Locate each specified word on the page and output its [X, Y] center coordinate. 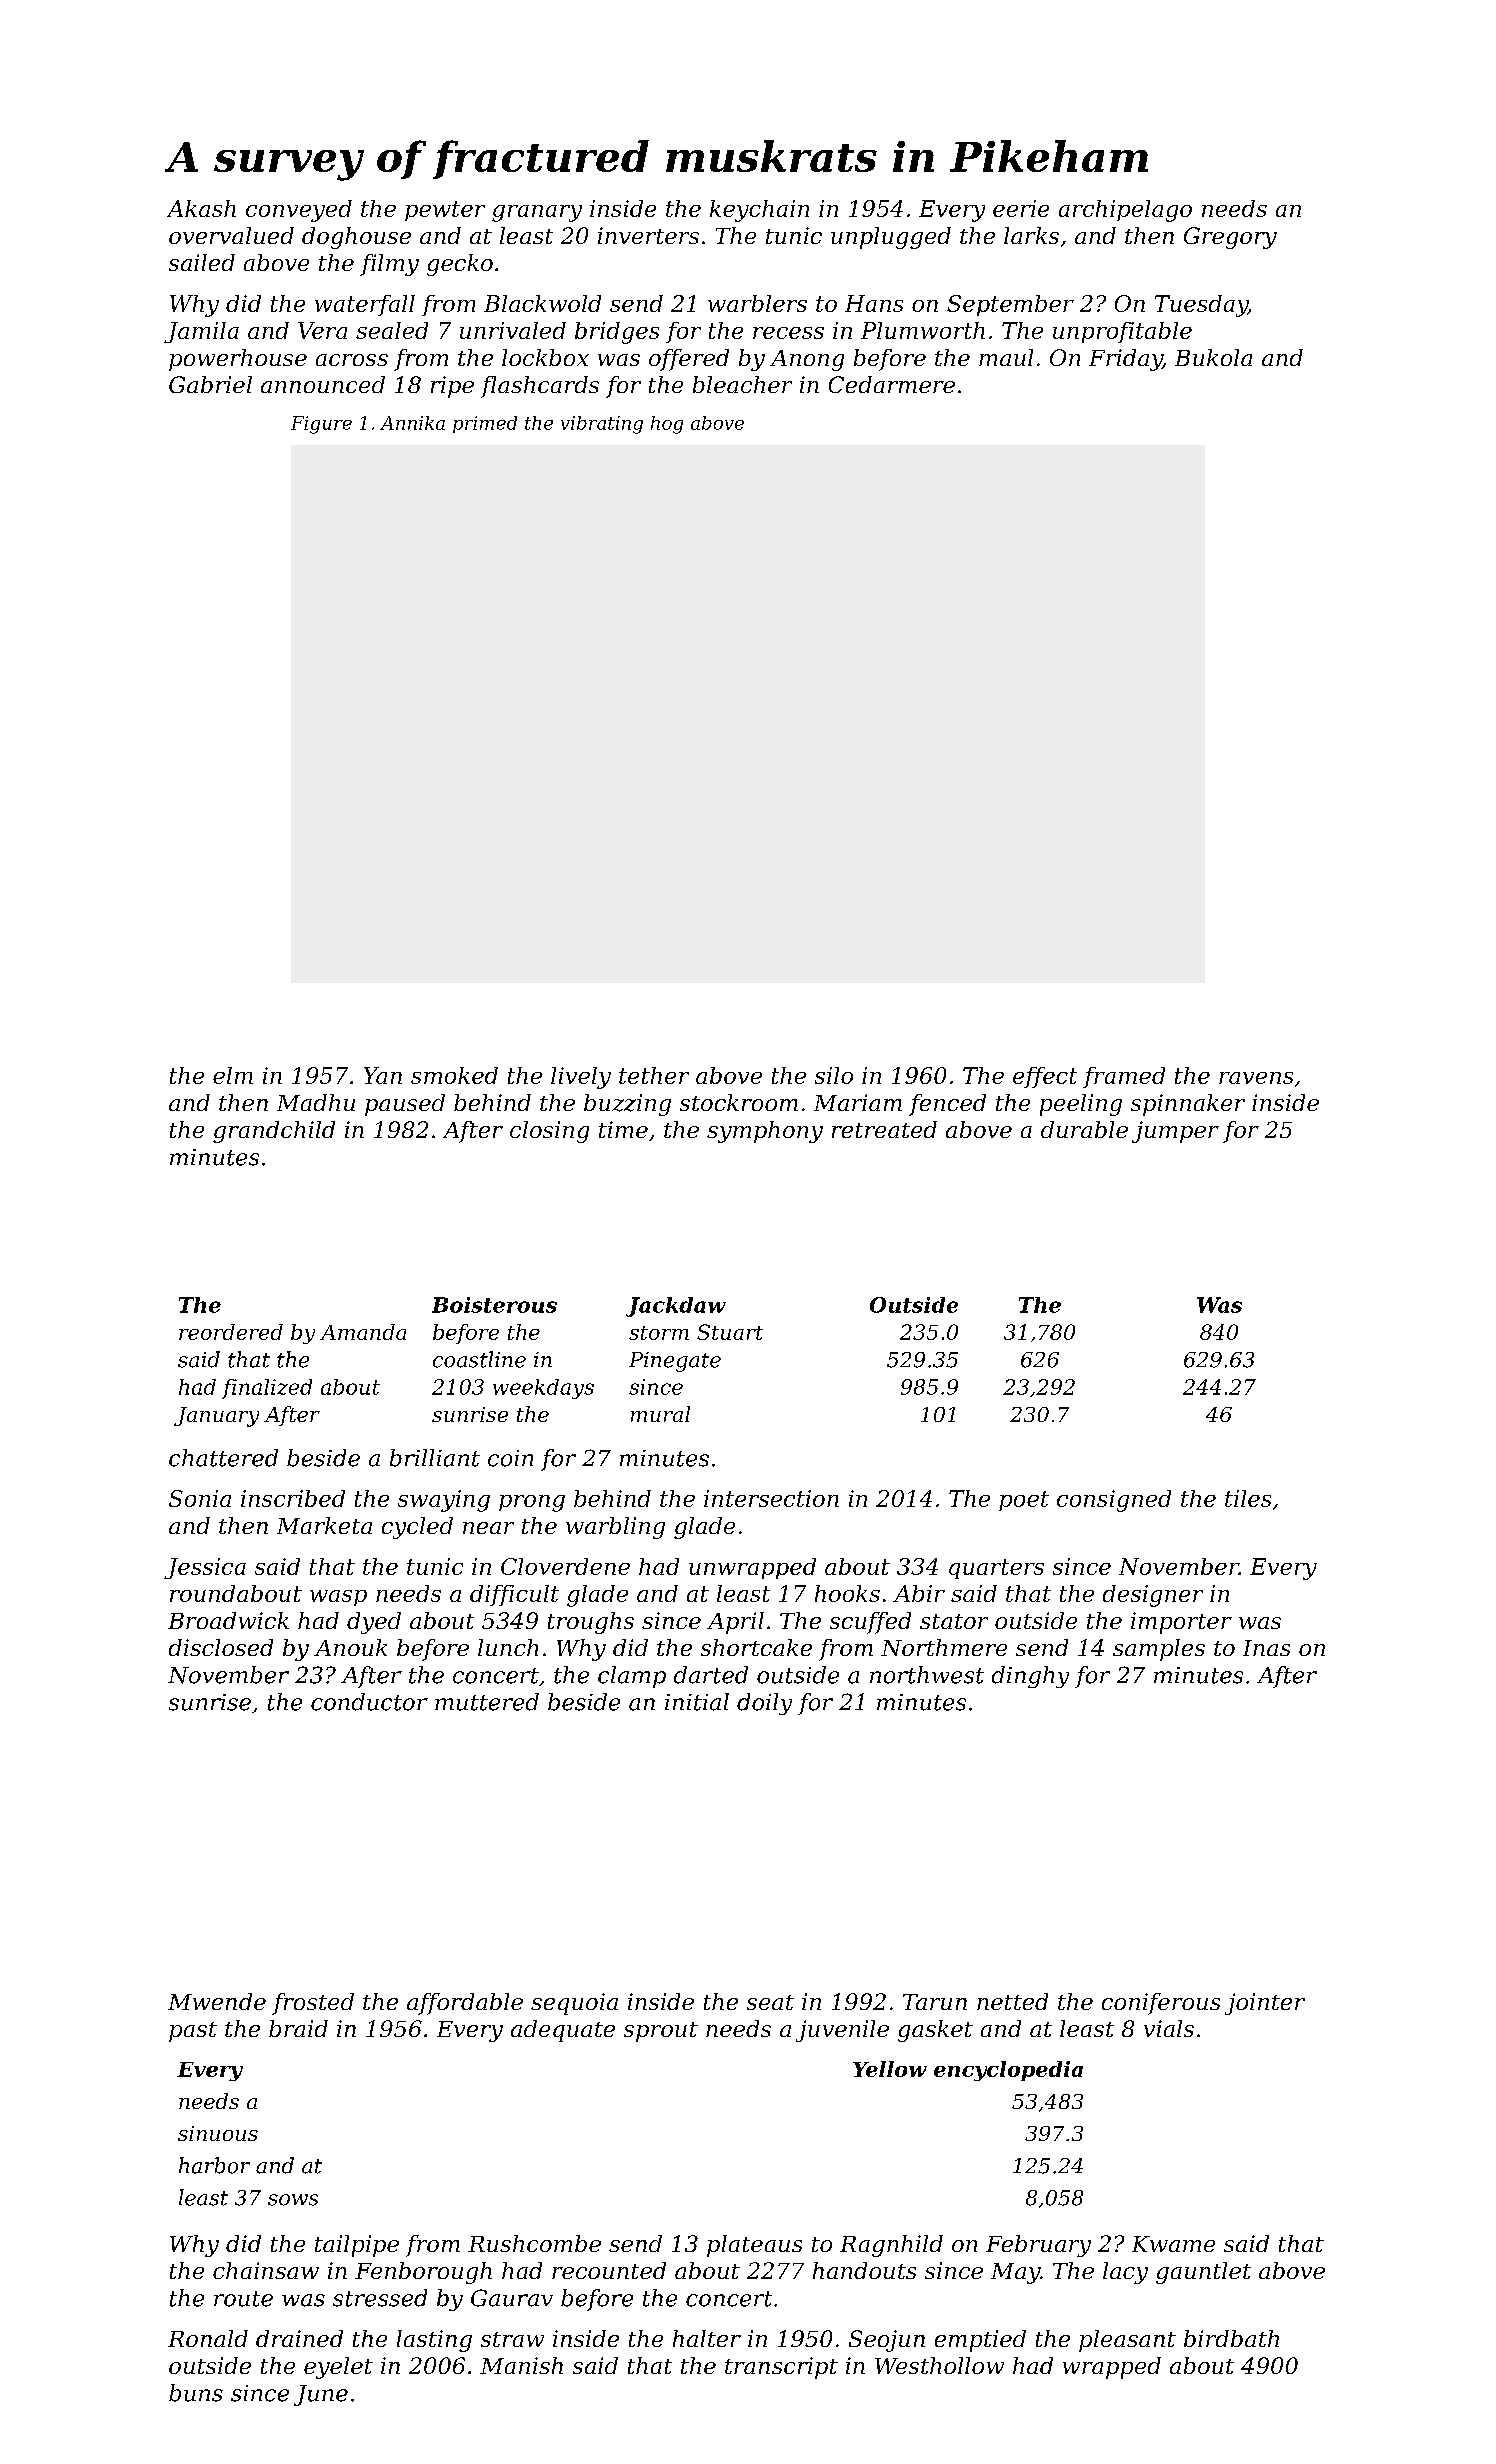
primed [485, 424]
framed [1124, 1077]
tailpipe [357, 2246]
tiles [1248, 1498]
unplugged [891, 238]
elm [233, 1075]
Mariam [858, 1102]
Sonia [200, 1498]
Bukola [1213, 357]
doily [764, 1704]
